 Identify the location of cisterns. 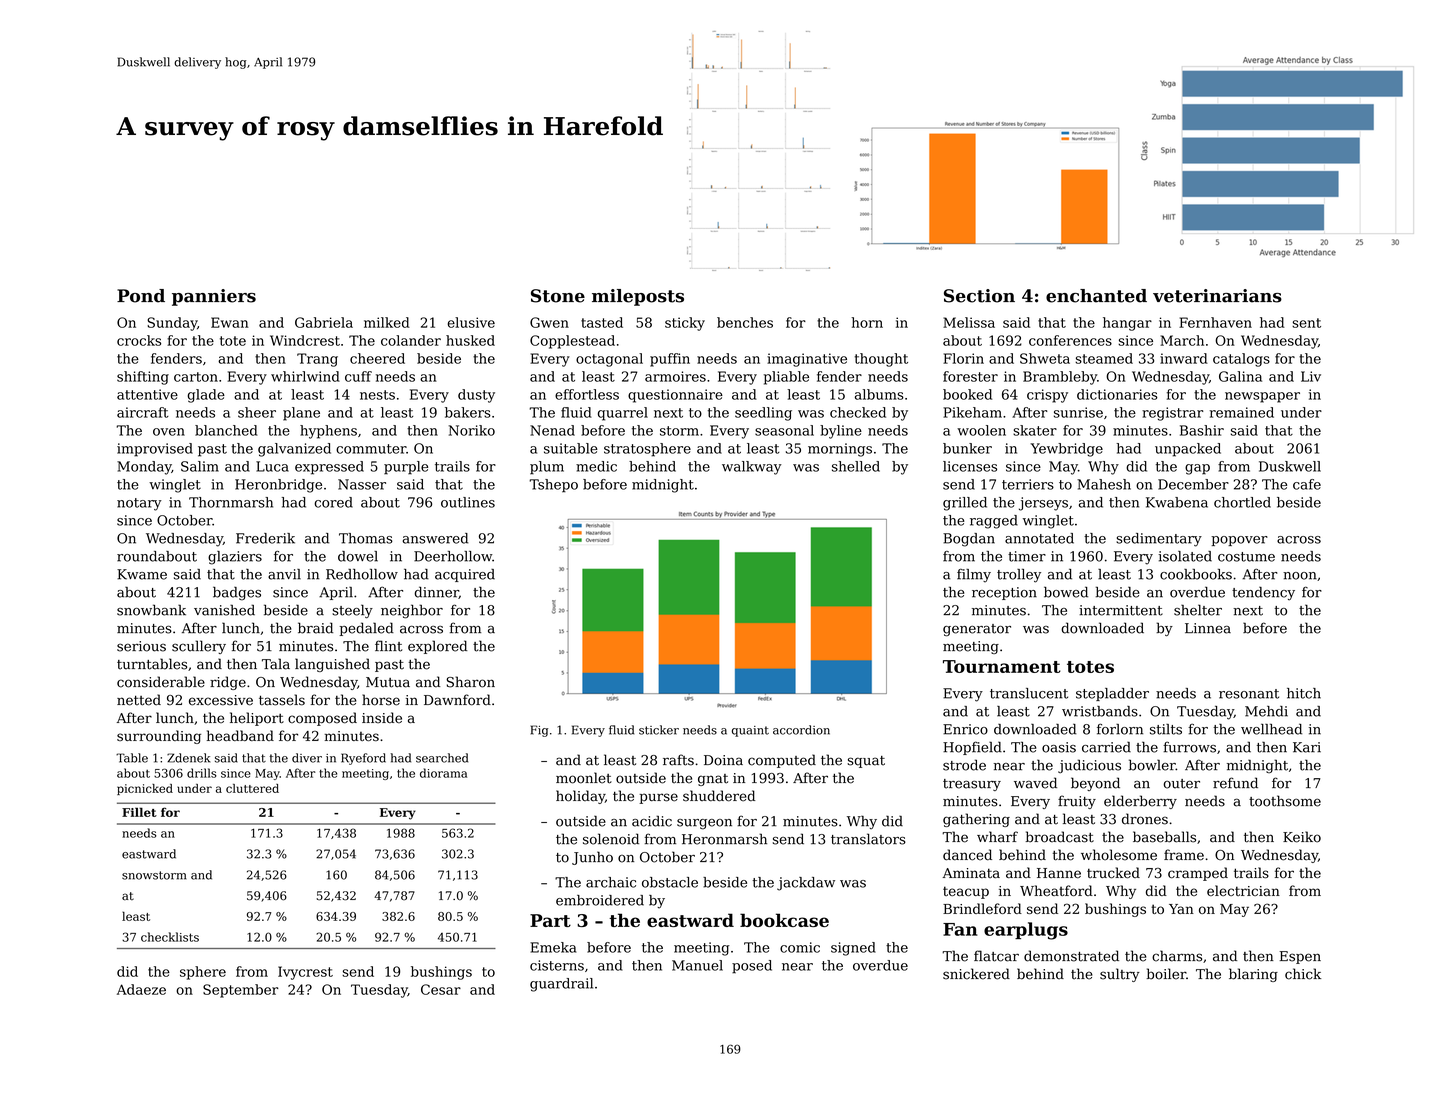
(557, 965).
